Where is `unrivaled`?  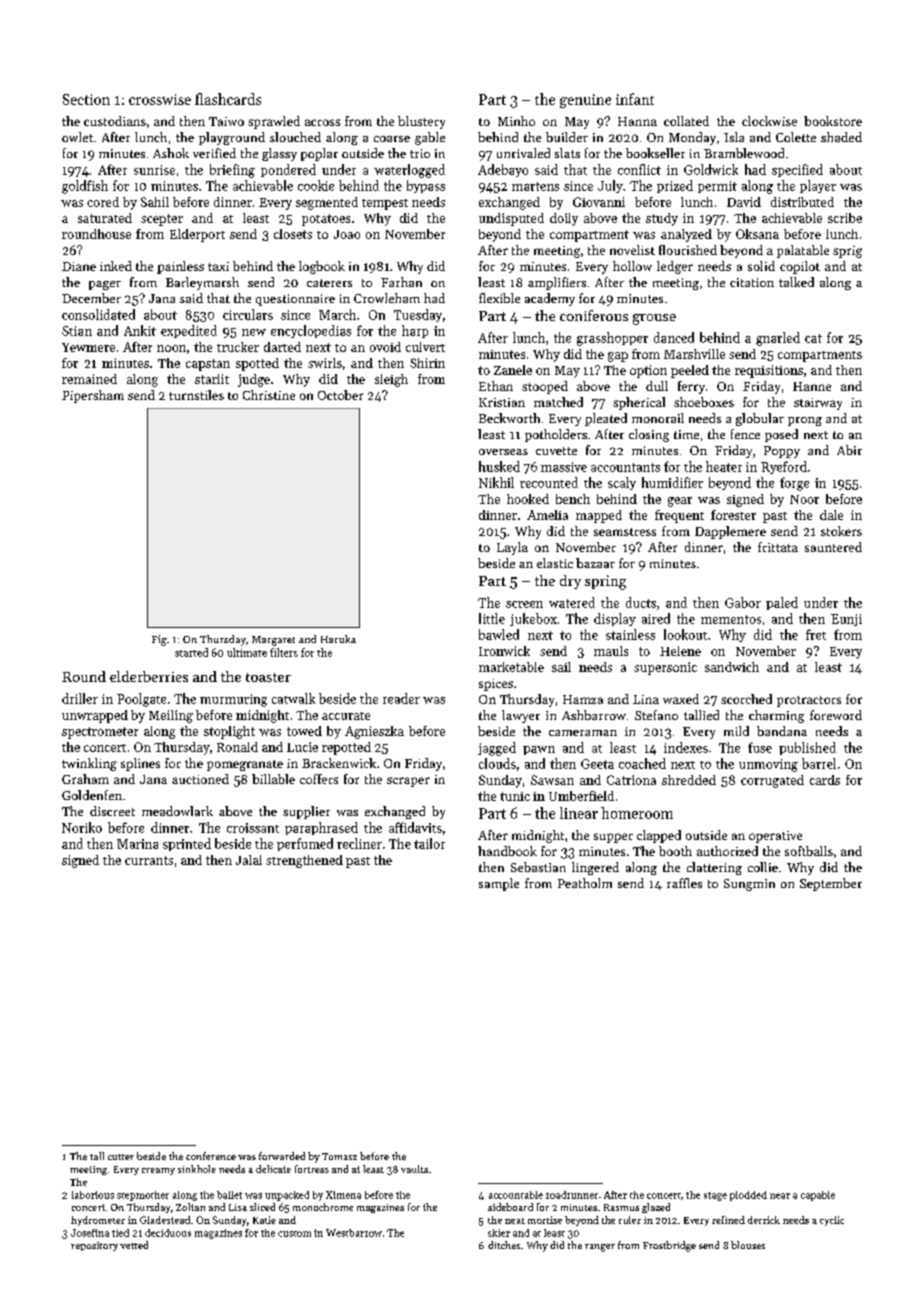 unrivaled is located at coordinates (523, 153).
